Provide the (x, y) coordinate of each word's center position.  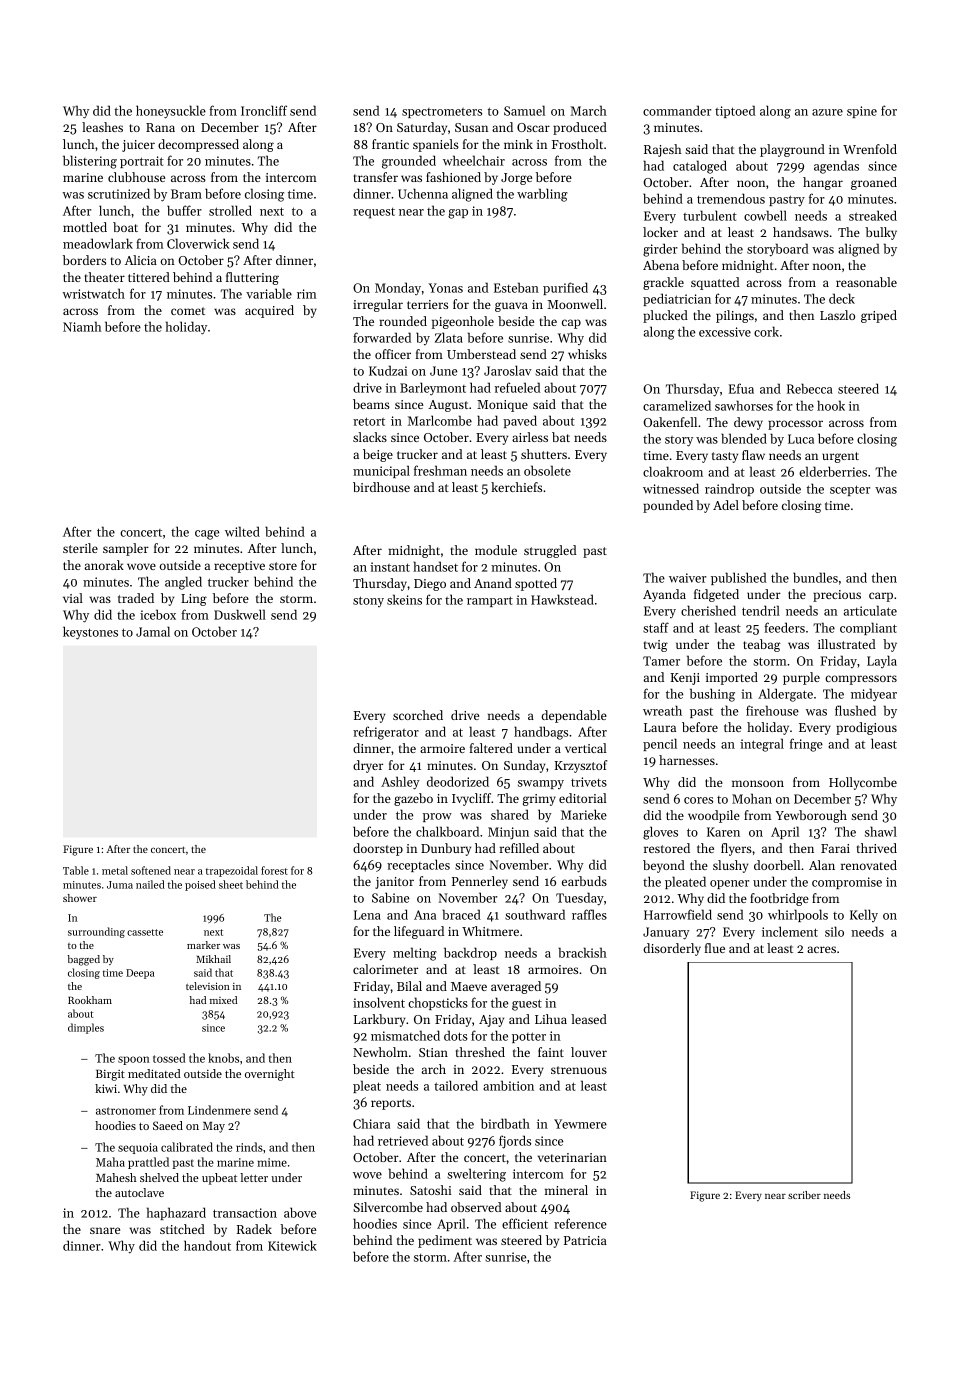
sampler (126, 549)
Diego (430, 585)
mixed (223, 1000)
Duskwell (240, 614)
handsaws (801, 232)
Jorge (516, 179)
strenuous (579, 1070)
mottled (85, 227)
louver (589, 1052)
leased (589, 1019)
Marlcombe (440, 420)
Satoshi (430, 1190)
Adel (726, 505)
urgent (840, 457)
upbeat (219, 1179)
